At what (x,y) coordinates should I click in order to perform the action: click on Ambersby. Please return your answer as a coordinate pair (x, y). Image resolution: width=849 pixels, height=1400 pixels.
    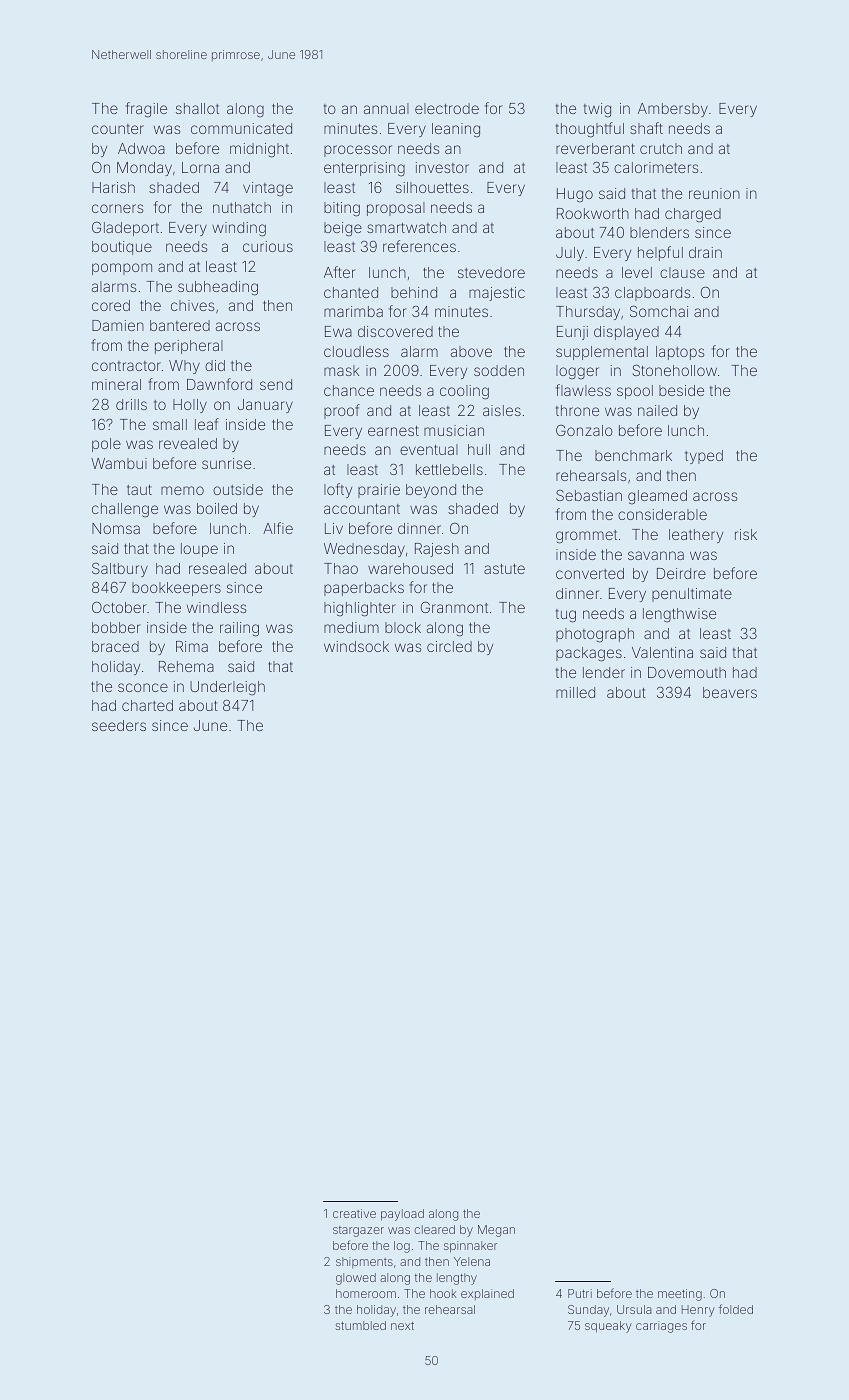
    Looking at the image, I should click on (673, 110).
